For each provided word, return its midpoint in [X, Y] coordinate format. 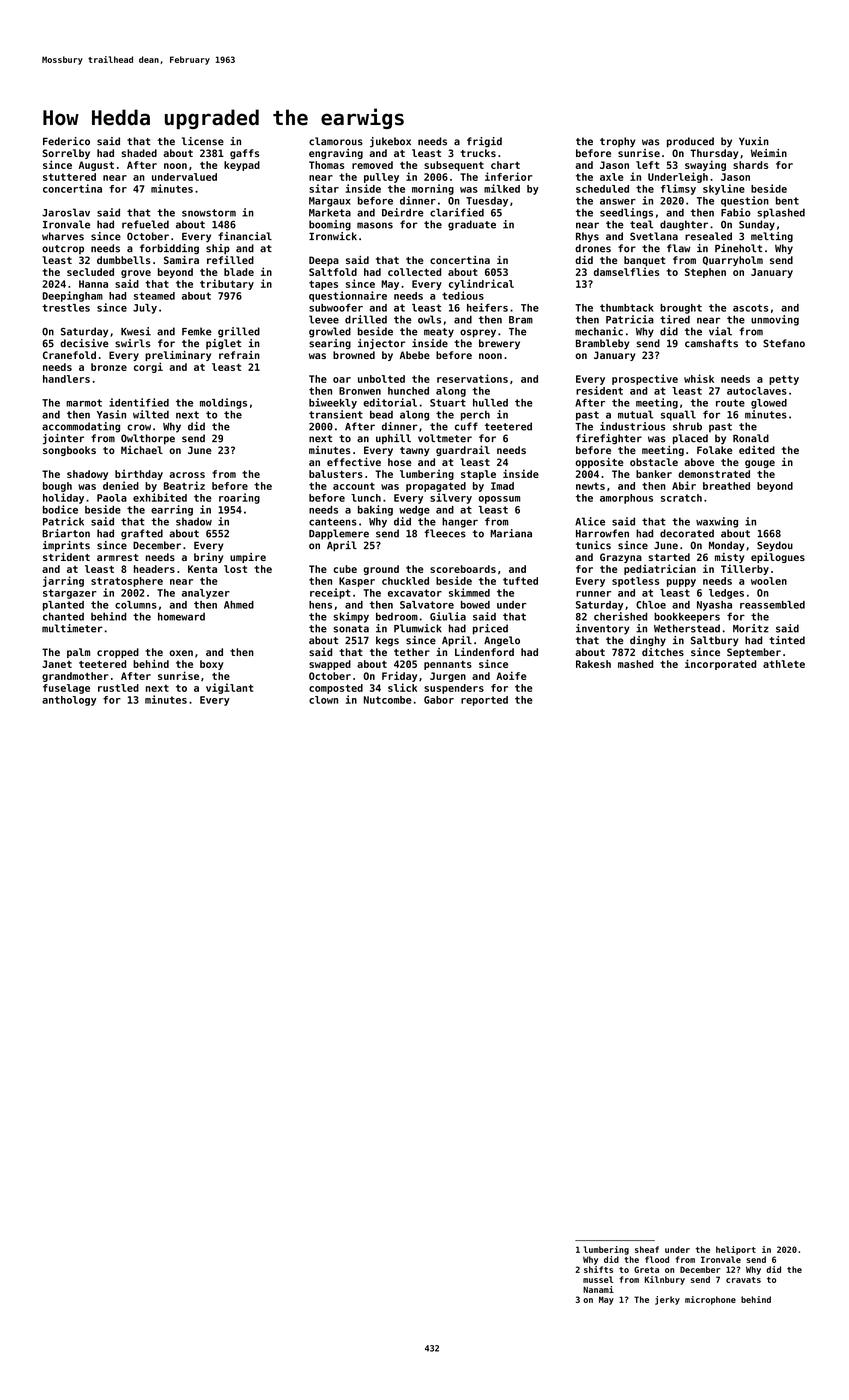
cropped [118, 653]
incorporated [720, 664]
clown [323, 700]
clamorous [336, 141]
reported [484, 701]
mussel [598, 1279]
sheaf [647, 1249]
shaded [139, 153]
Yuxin [754, 141]
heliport [736, 1250]
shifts [598, 1269]
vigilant [229, 688]
